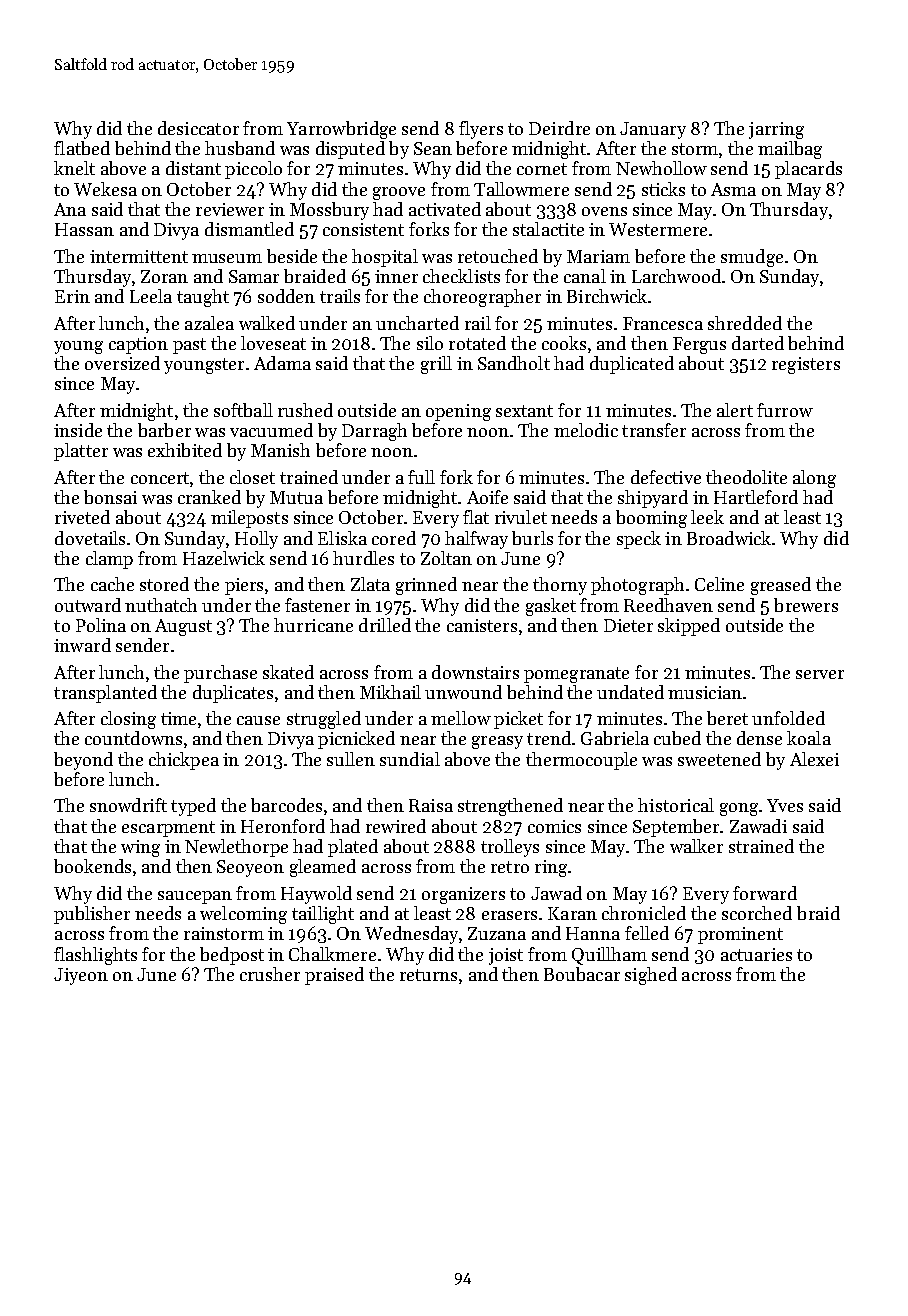  Describe the element at coordinates (105, 694) in the document. I see `transplanted` at that location.
